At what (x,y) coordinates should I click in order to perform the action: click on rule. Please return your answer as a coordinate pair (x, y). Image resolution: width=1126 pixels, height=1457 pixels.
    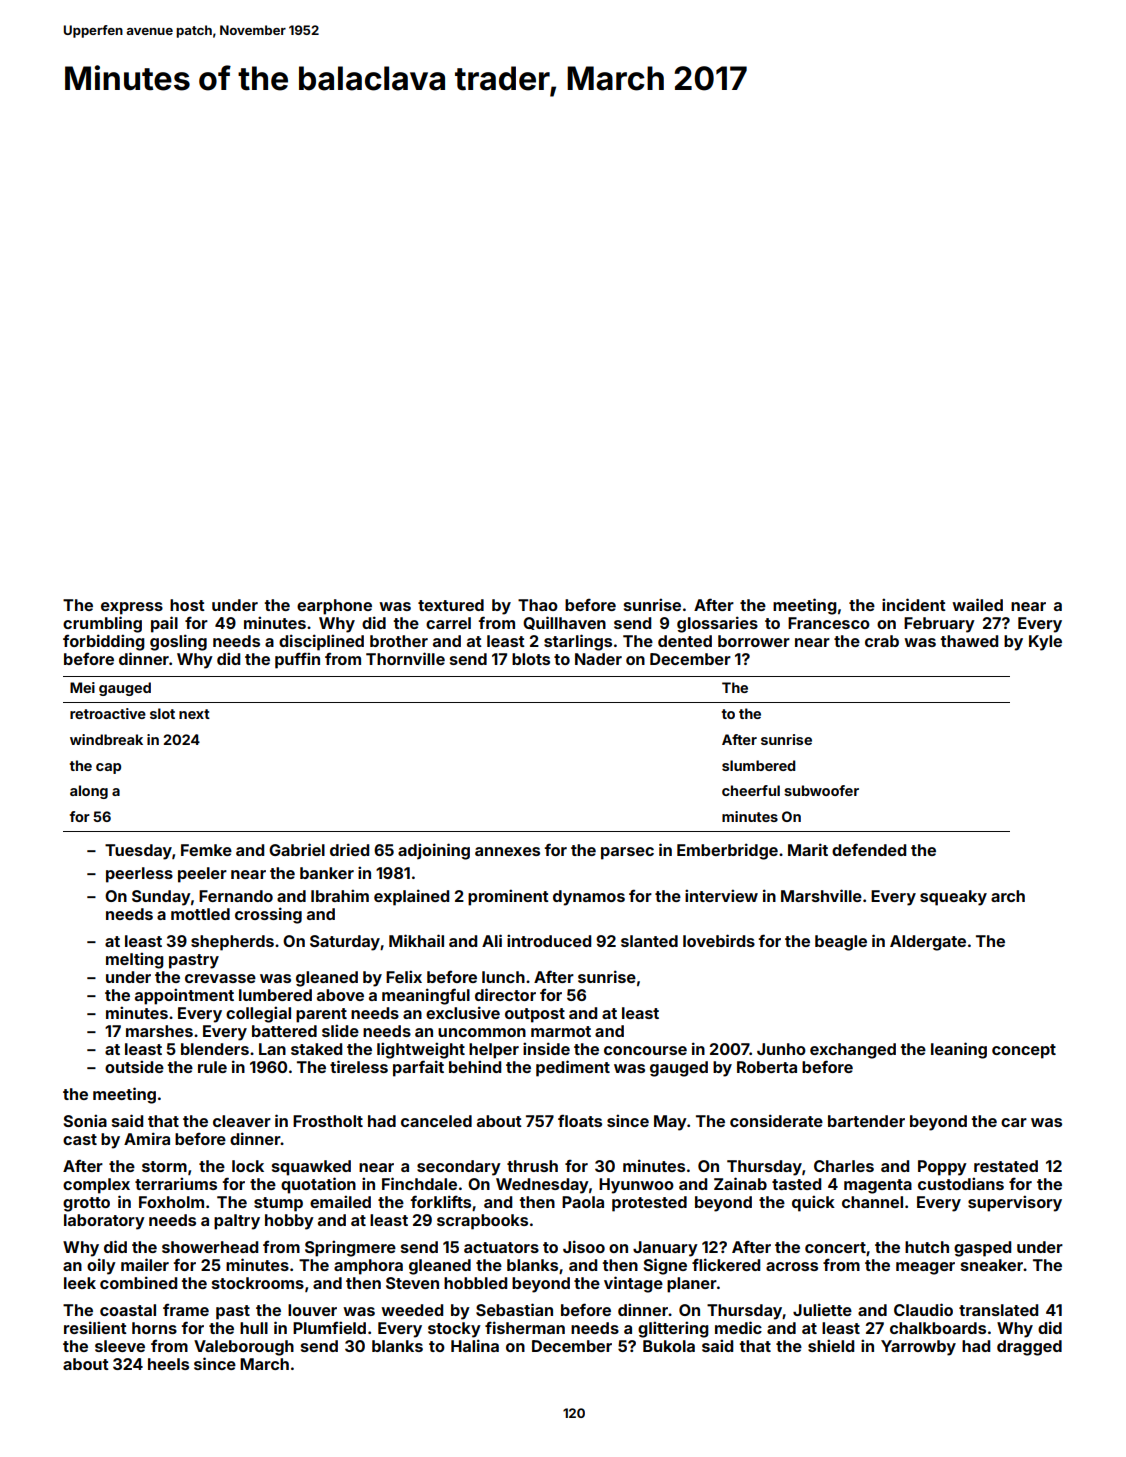
    Looking at the image, I should click on (212, 1067).
